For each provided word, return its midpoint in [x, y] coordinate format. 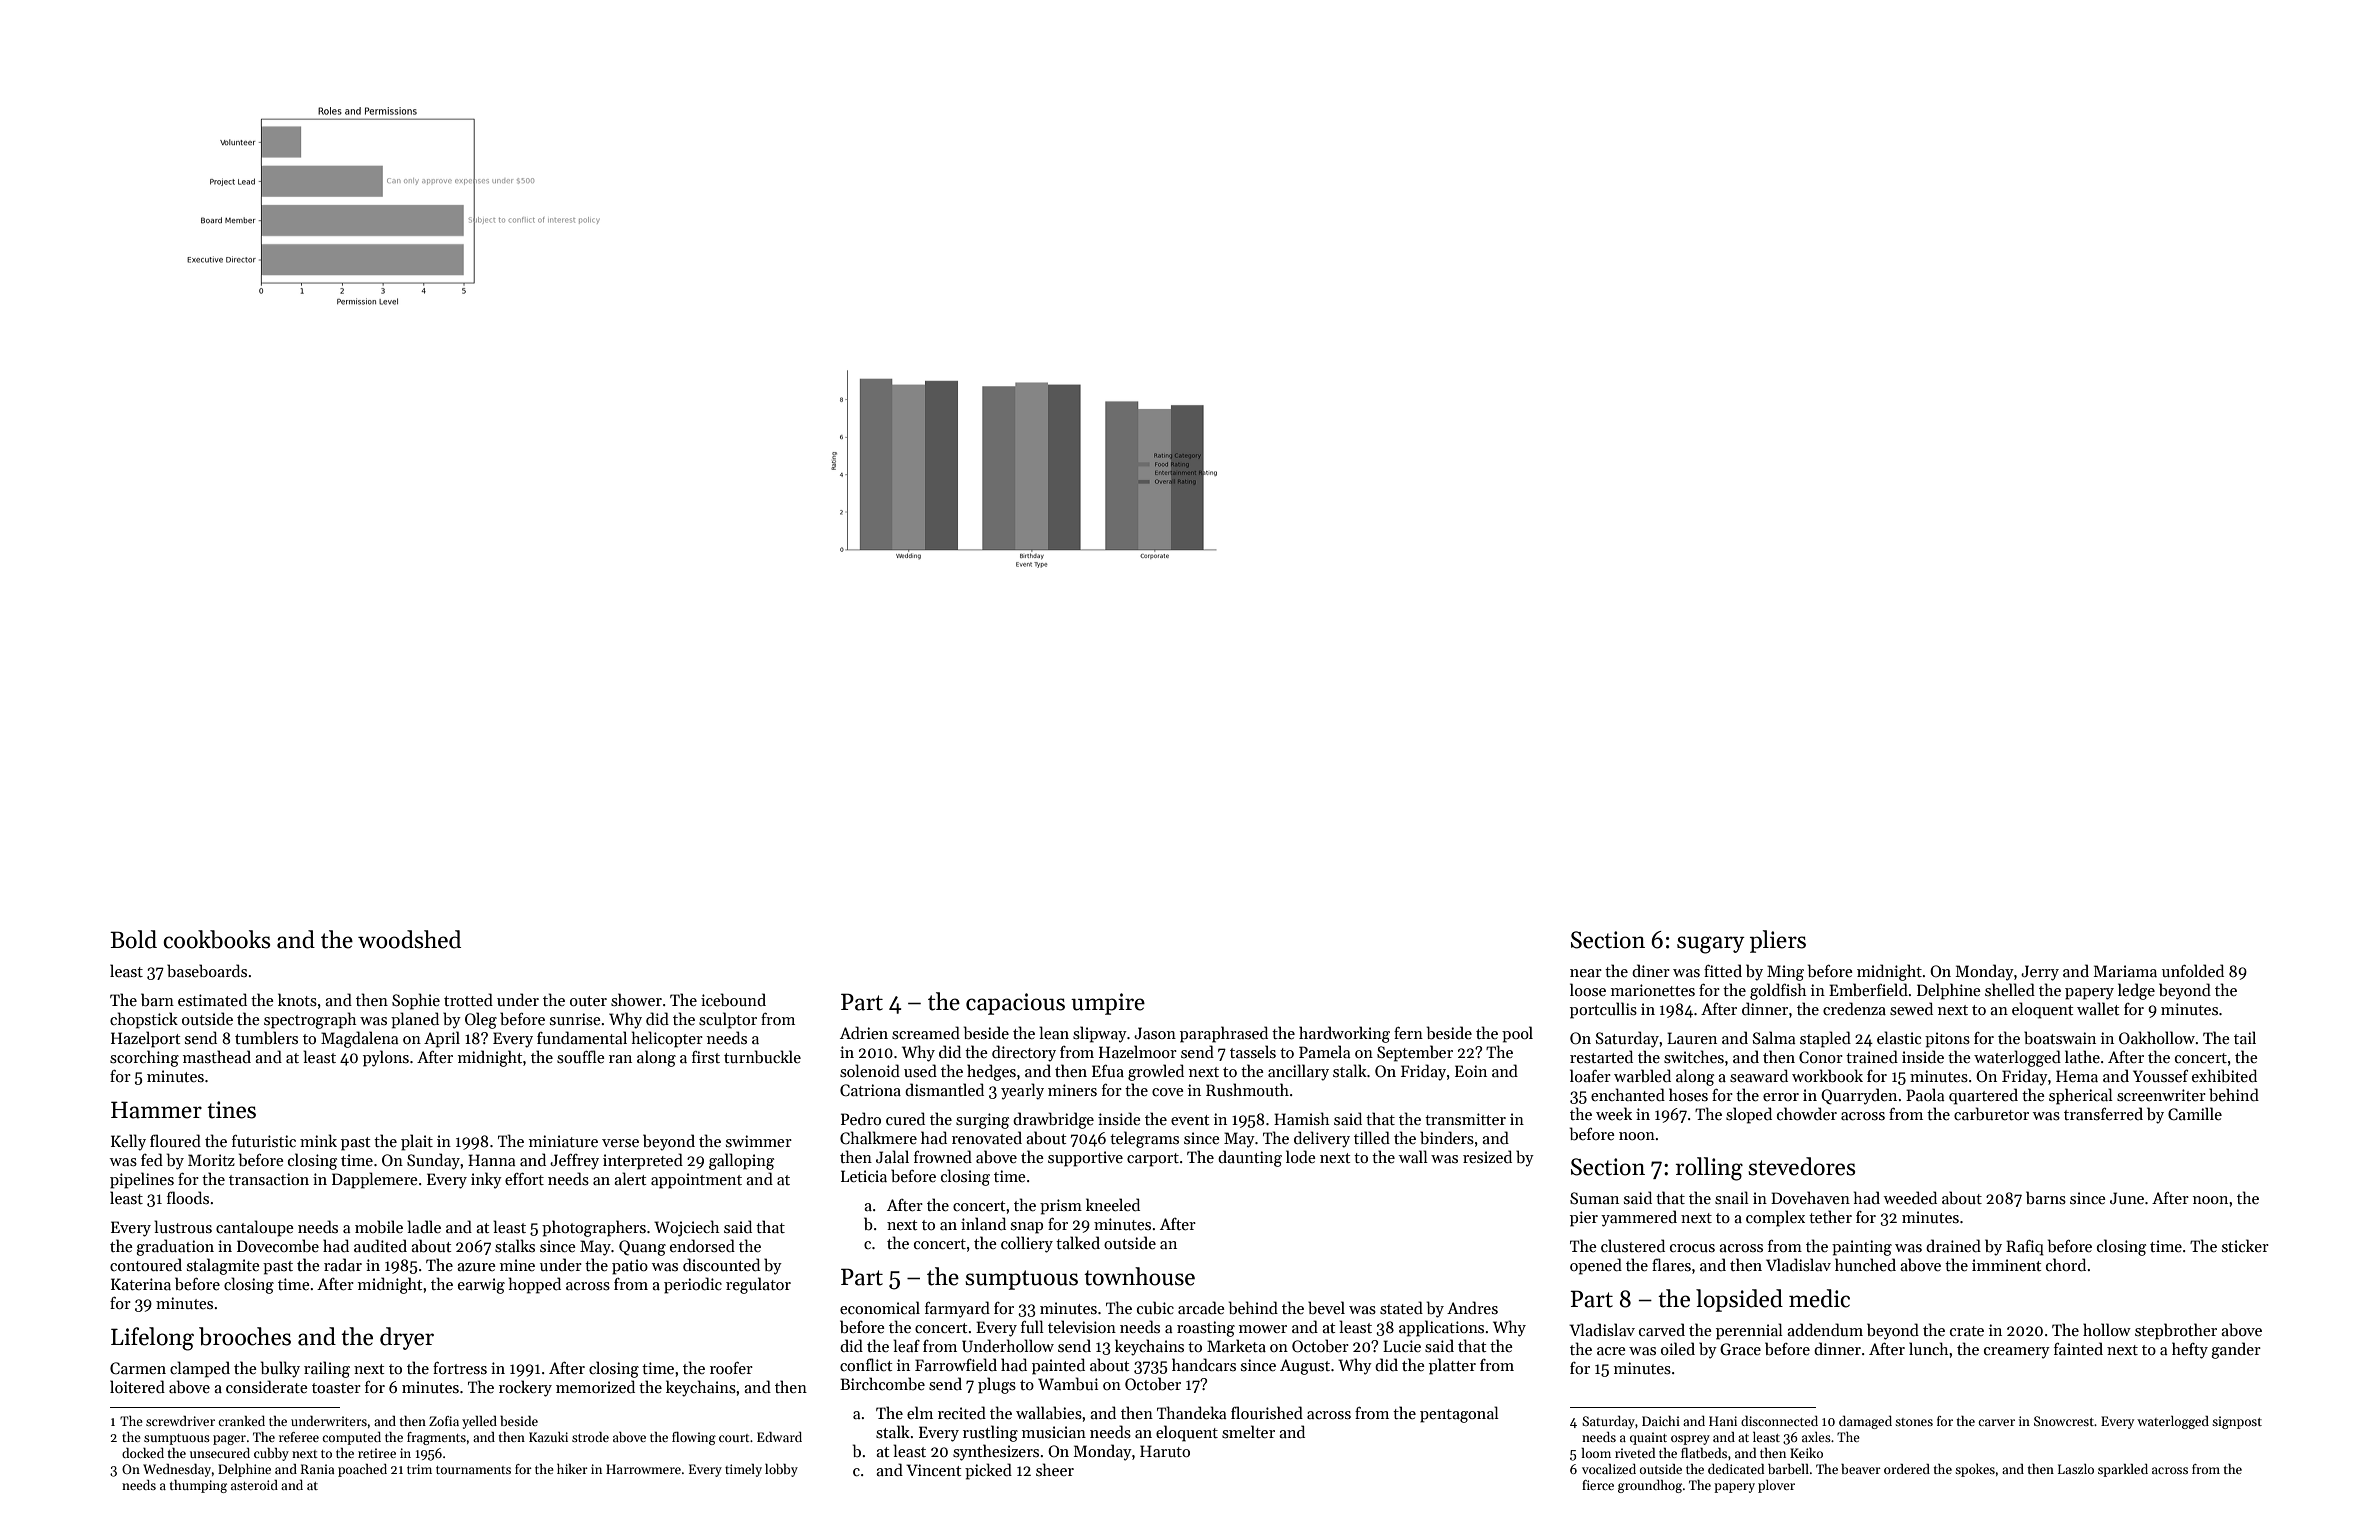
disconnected [1779, 1421]
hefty [2190, 1350]
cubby [271, 1454]
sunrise [575, 1019]
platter [1452, 1366]
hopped [535, 1285]
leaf [906, 1345]
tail [2245, 1037]
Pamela [1324, 1051]
